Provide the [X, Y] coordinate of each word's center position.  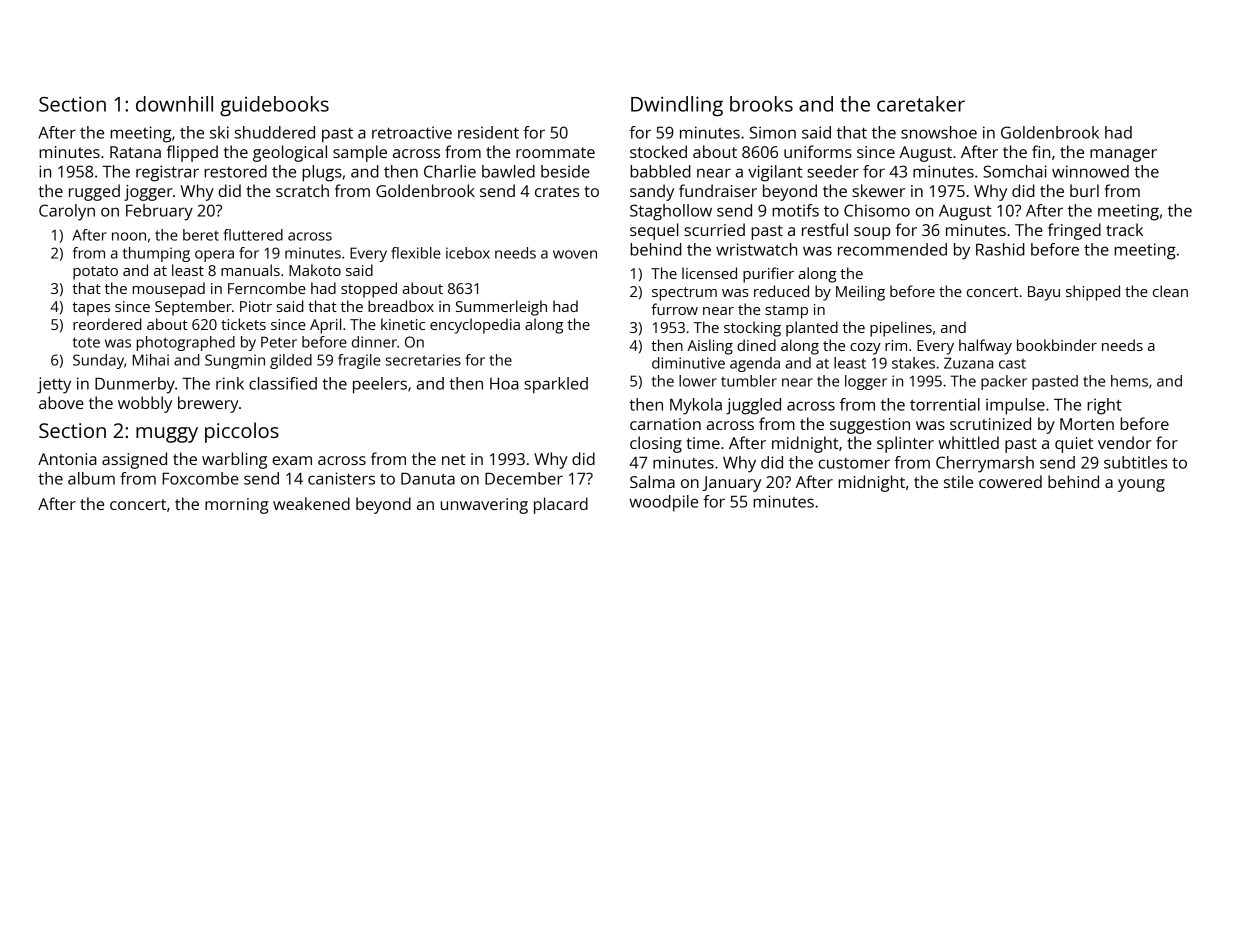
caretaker [921, 104]
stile [958, 481]
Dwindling [677, 106]
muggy [167, 435]
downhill [174, 104]
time [703, 443]
